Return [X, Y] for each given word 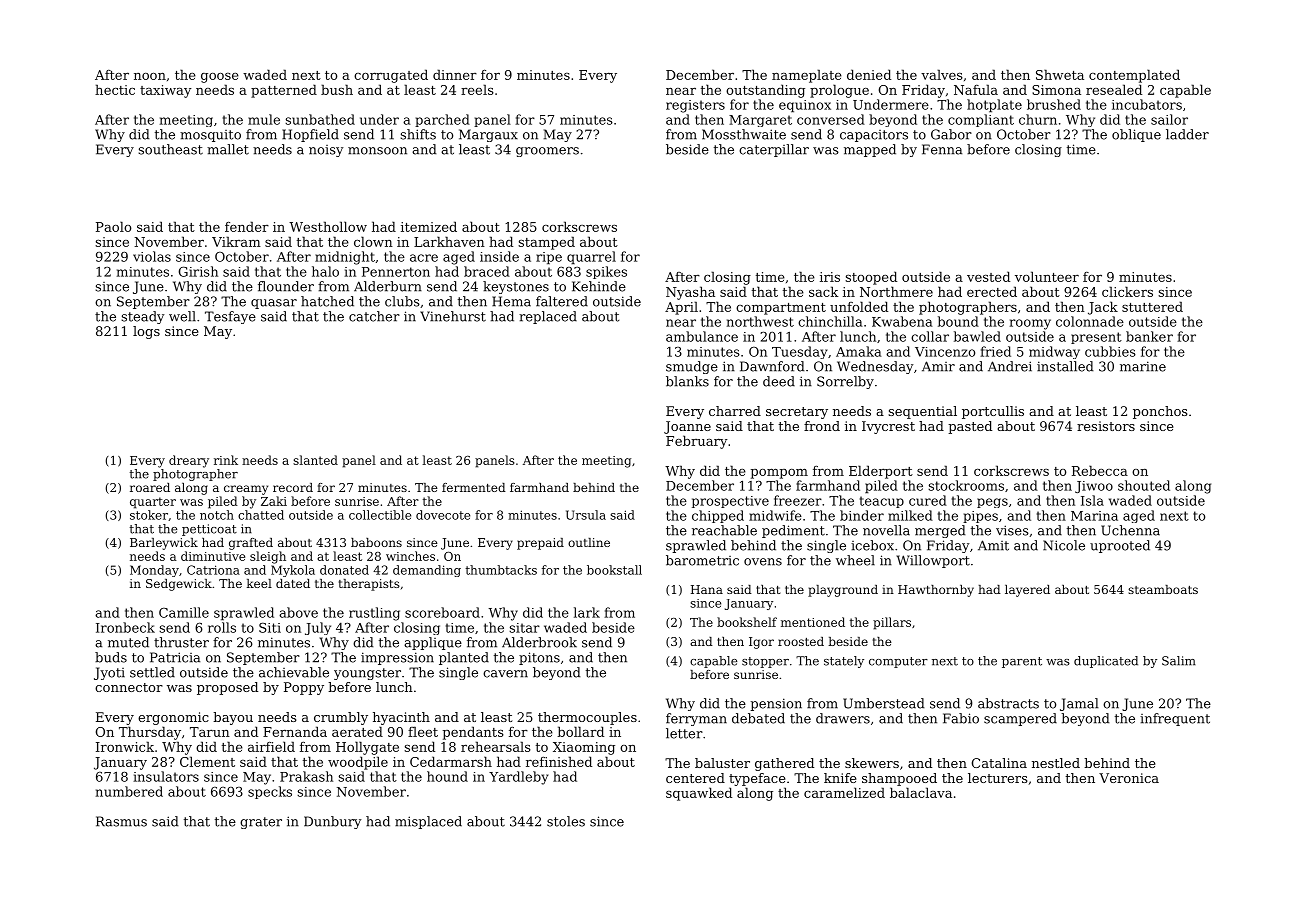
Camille [184, 612]
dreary [189, 461]
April [681, 308]
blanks [687, 381]
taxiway [166, 91]
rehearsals [496, 746]
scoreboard [442, 612]
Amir [938, 366]
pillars [892, 623]
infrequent [1175, 719]
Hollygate [367, 748]
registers [695, 106]
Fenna [942, 149]
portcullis [993, 412]
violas [152, 256]
